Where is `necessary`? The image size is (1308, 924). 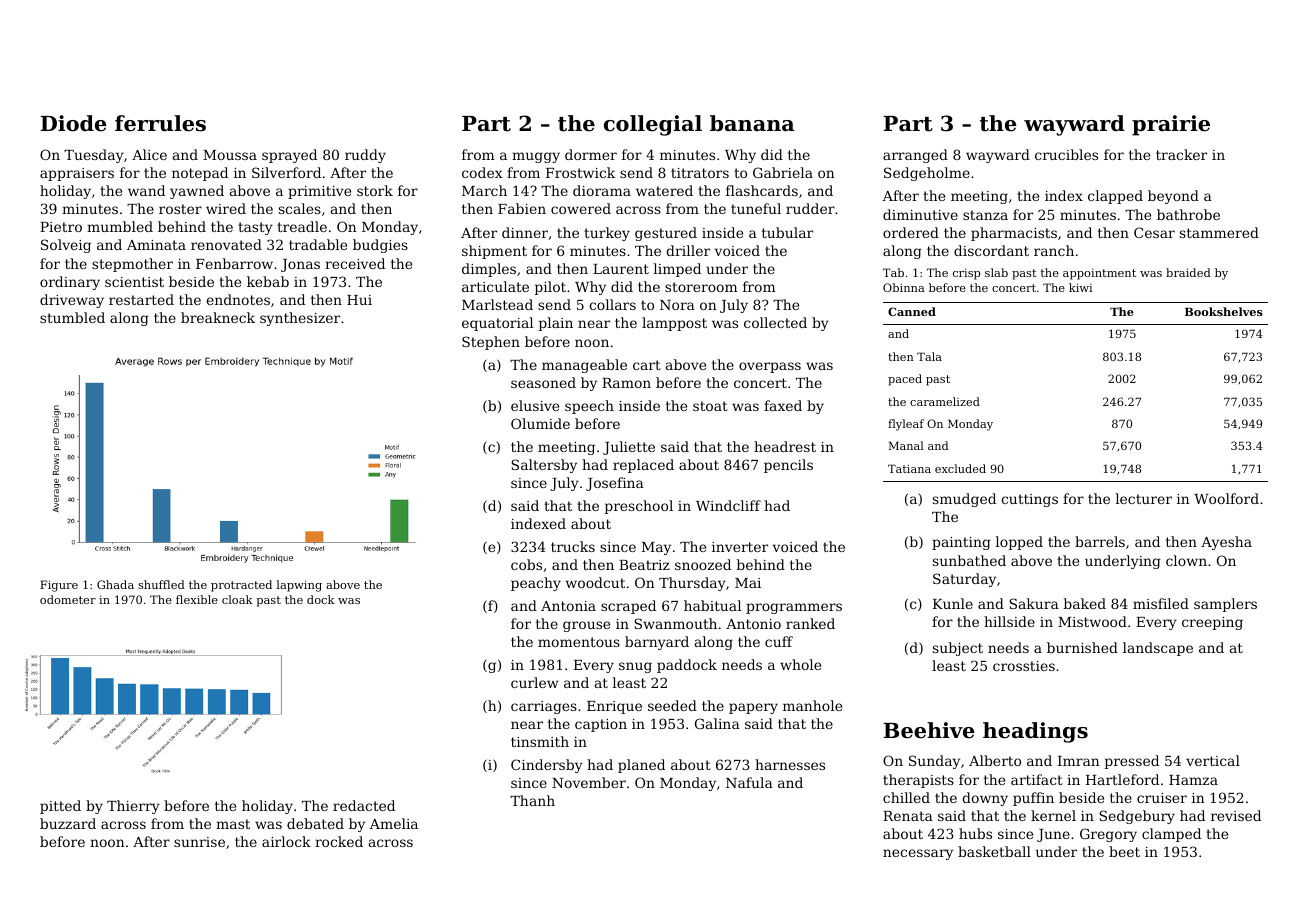
necessary is located at coordinates (918, 854).
